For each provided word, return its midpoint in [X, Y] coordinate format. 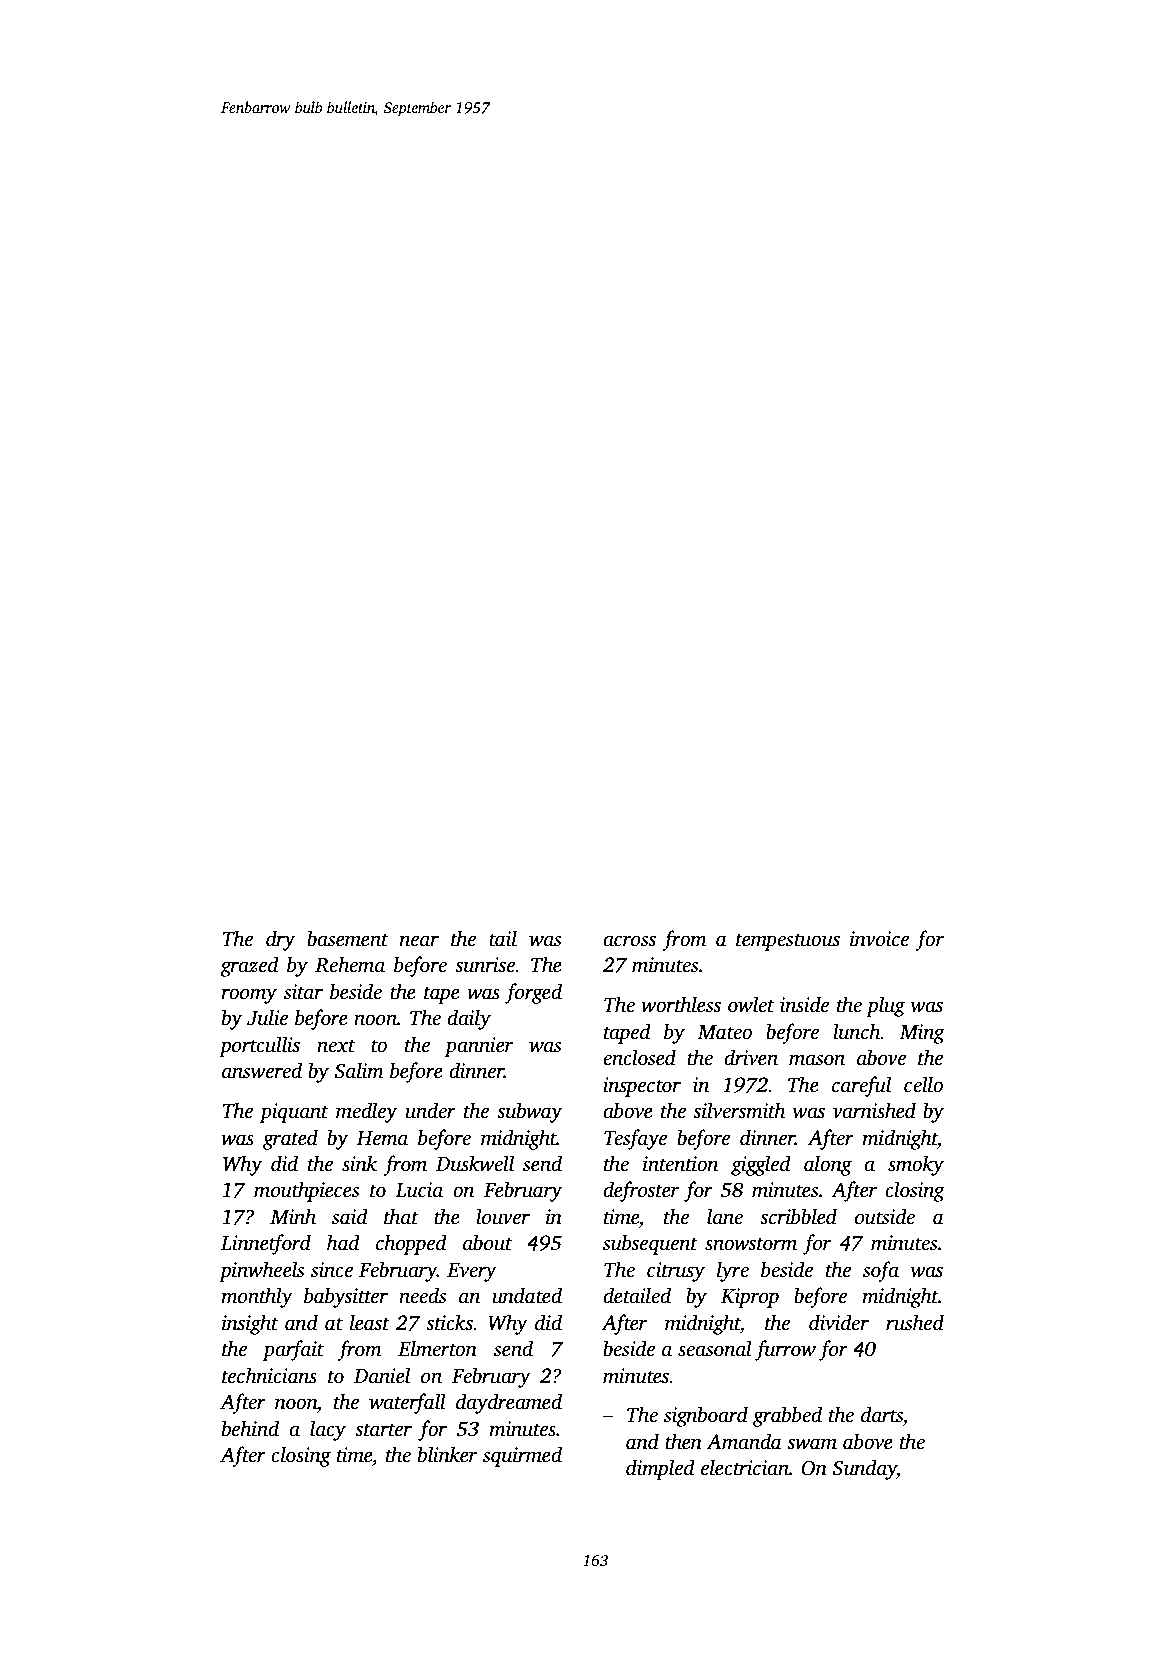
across [629, 941]
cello [923, 1084]
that [401, 1216]
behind [250, 1428]
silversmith [739, 1110]
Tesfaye [635, 1139]
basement [348, 938]
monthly [257, 1297]
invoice [879, 939]
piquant [294, 1113]
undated [527, 1295]
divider [839, 1322]
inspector [642, 1087]
